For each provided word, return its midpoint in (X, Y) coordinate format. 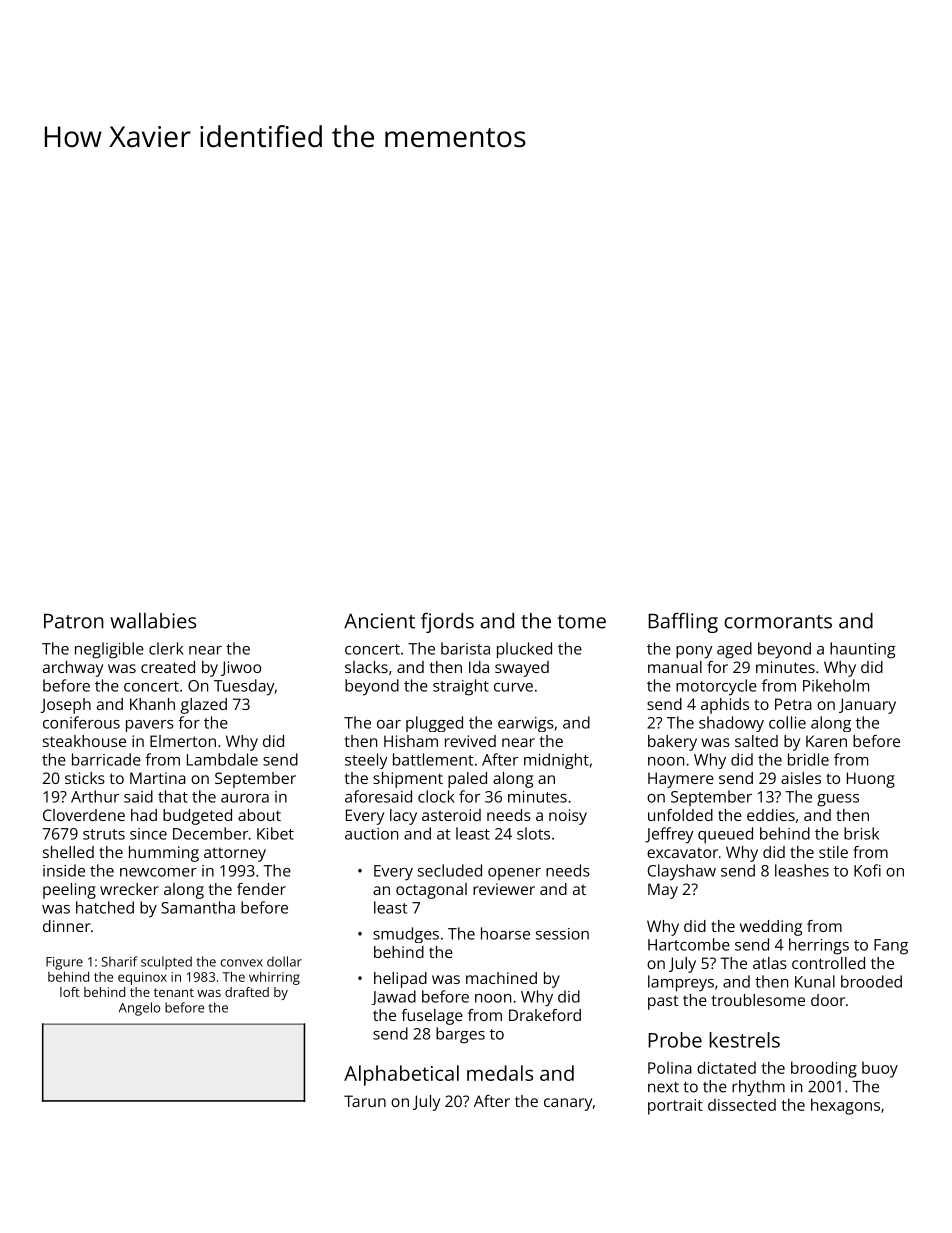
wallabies (153, 621)
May (663, 891)
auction (371, 834)
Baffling (683, 623)
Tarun (365, 1101)
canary (568, 1104)
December (211, 833)
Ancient (379, 621)
